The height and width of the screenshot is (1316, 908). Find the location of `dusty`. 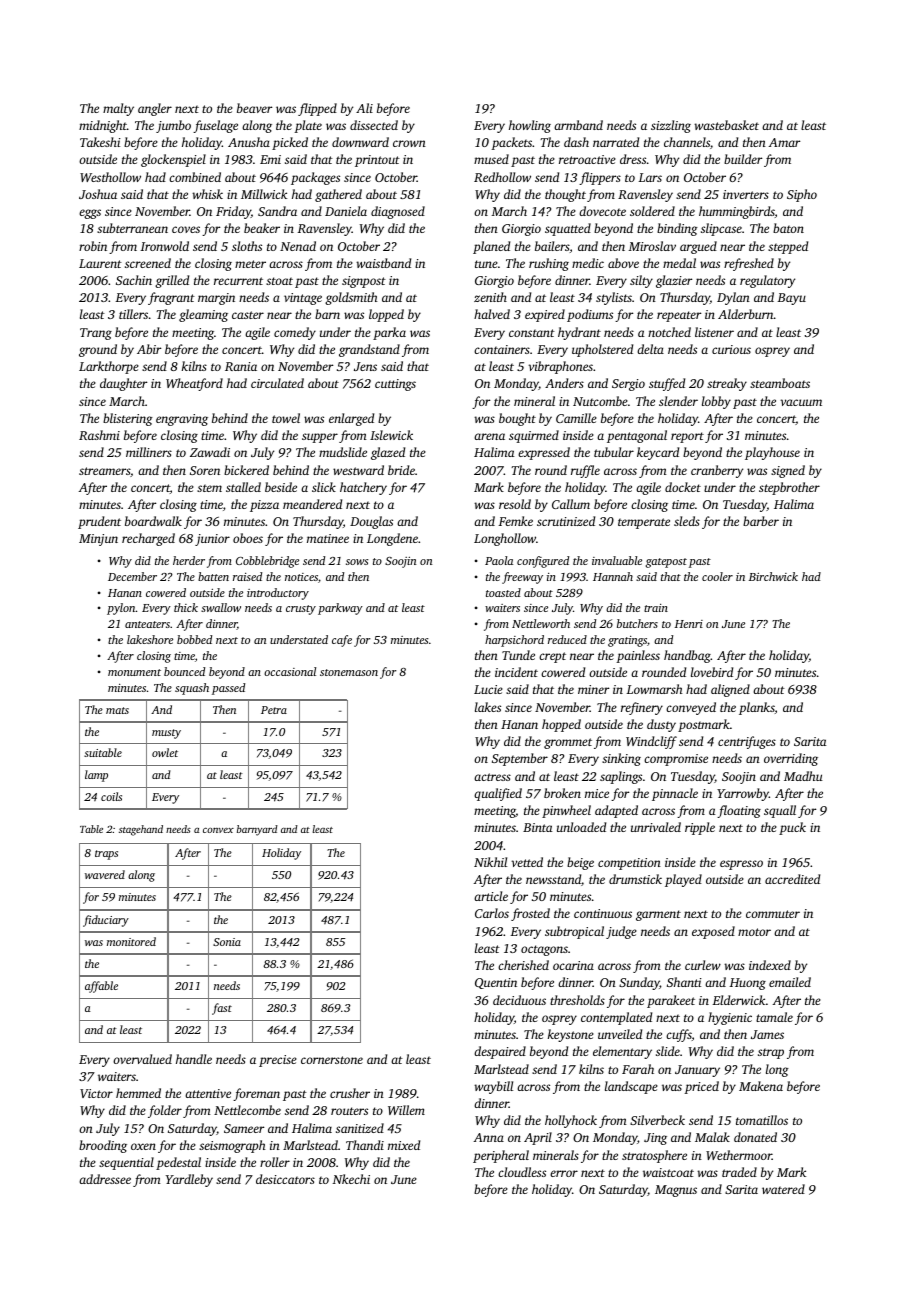

dusty is located at coordinates (661, 725).
